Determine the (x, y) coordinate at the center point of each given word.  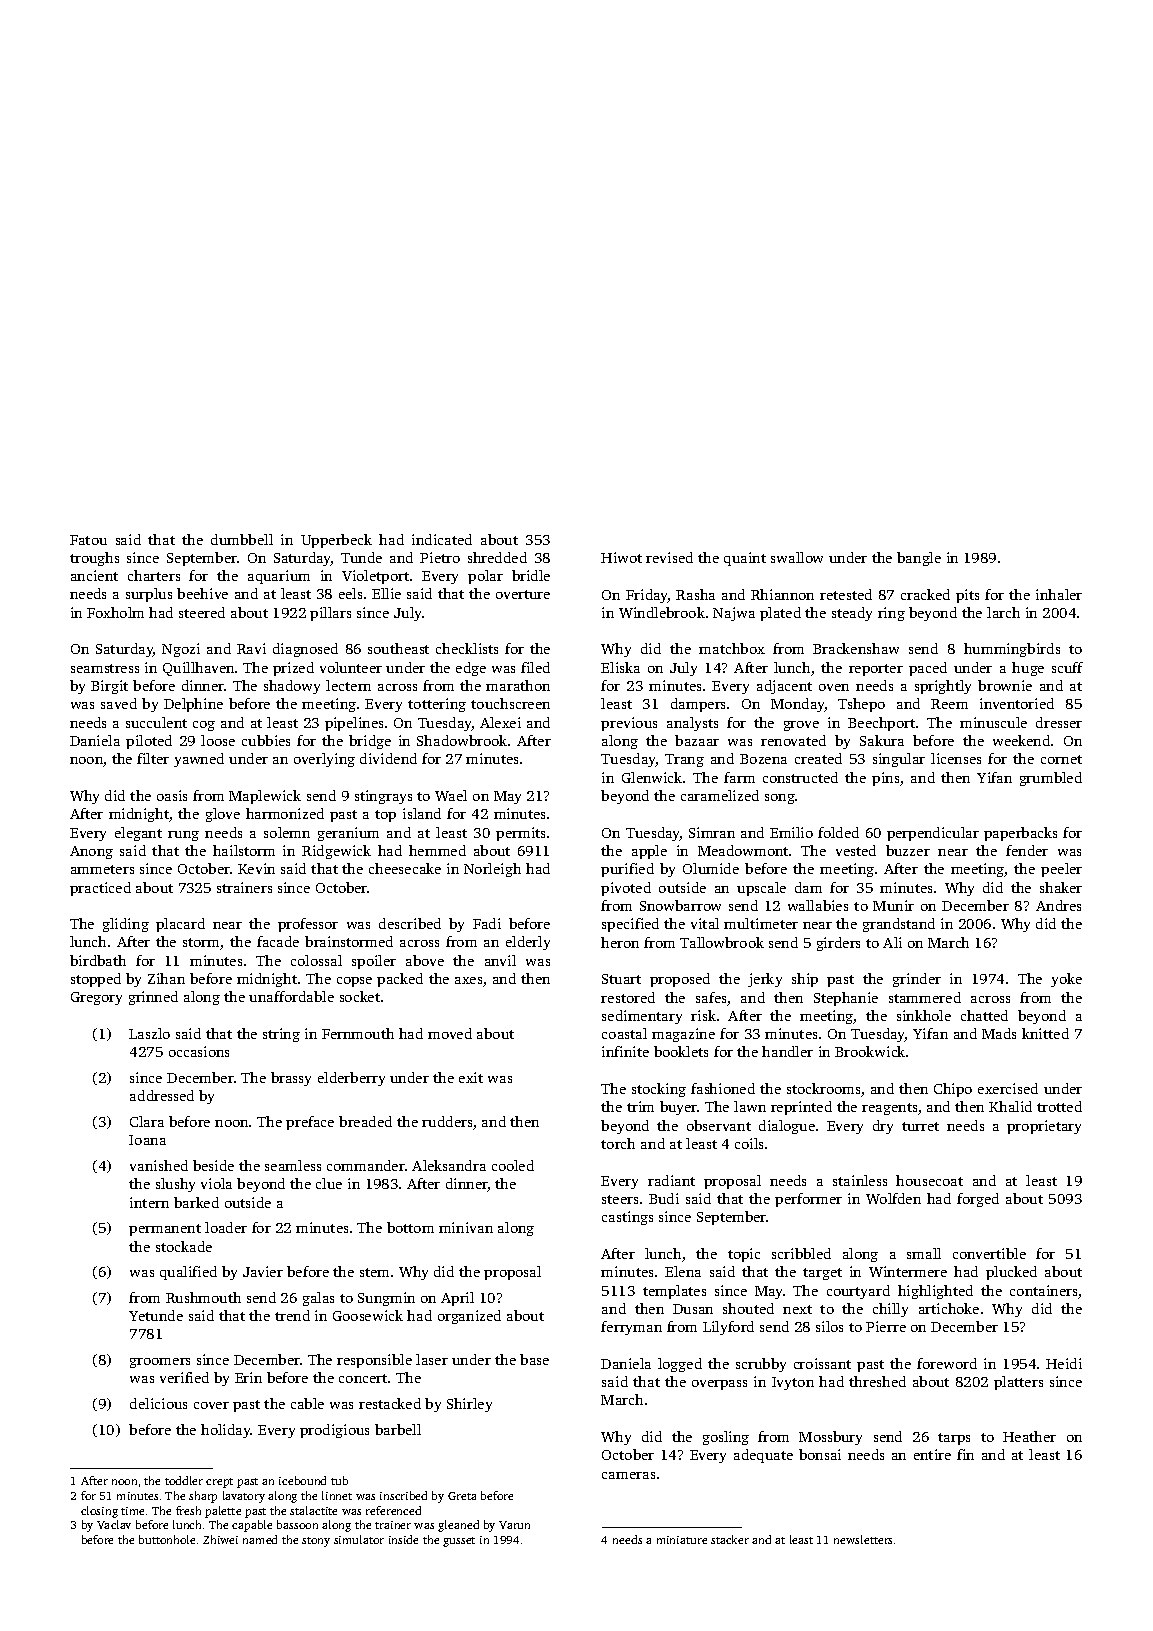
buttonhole (167, 1539)
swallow (797, 557)
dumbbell (242, 539)
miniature (682, 1540)
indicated (442, 539)
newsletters (863, 1539)
